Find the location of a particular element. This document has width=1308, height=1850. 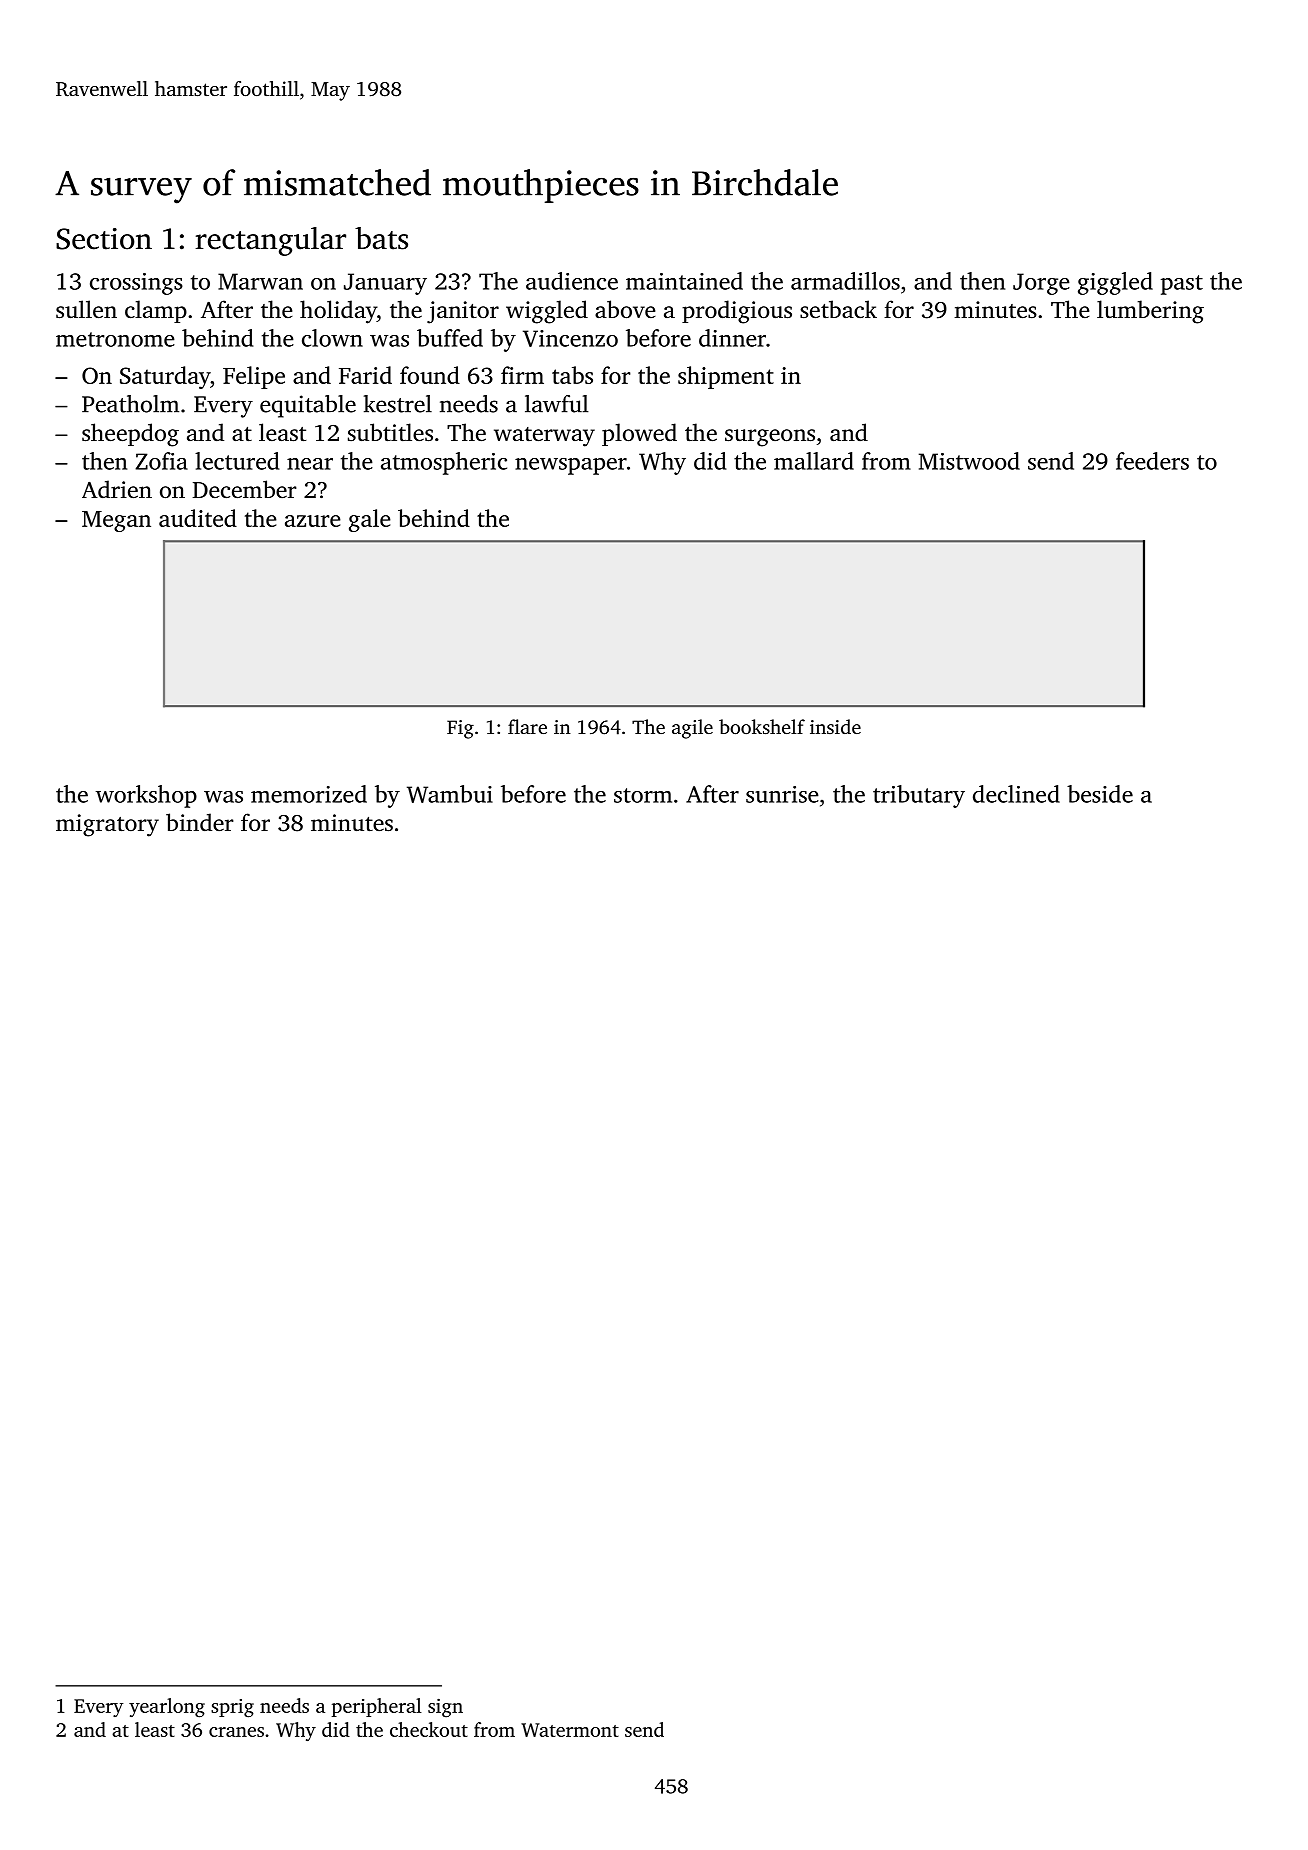

yearlong is located at coordinates (167, 1708).
